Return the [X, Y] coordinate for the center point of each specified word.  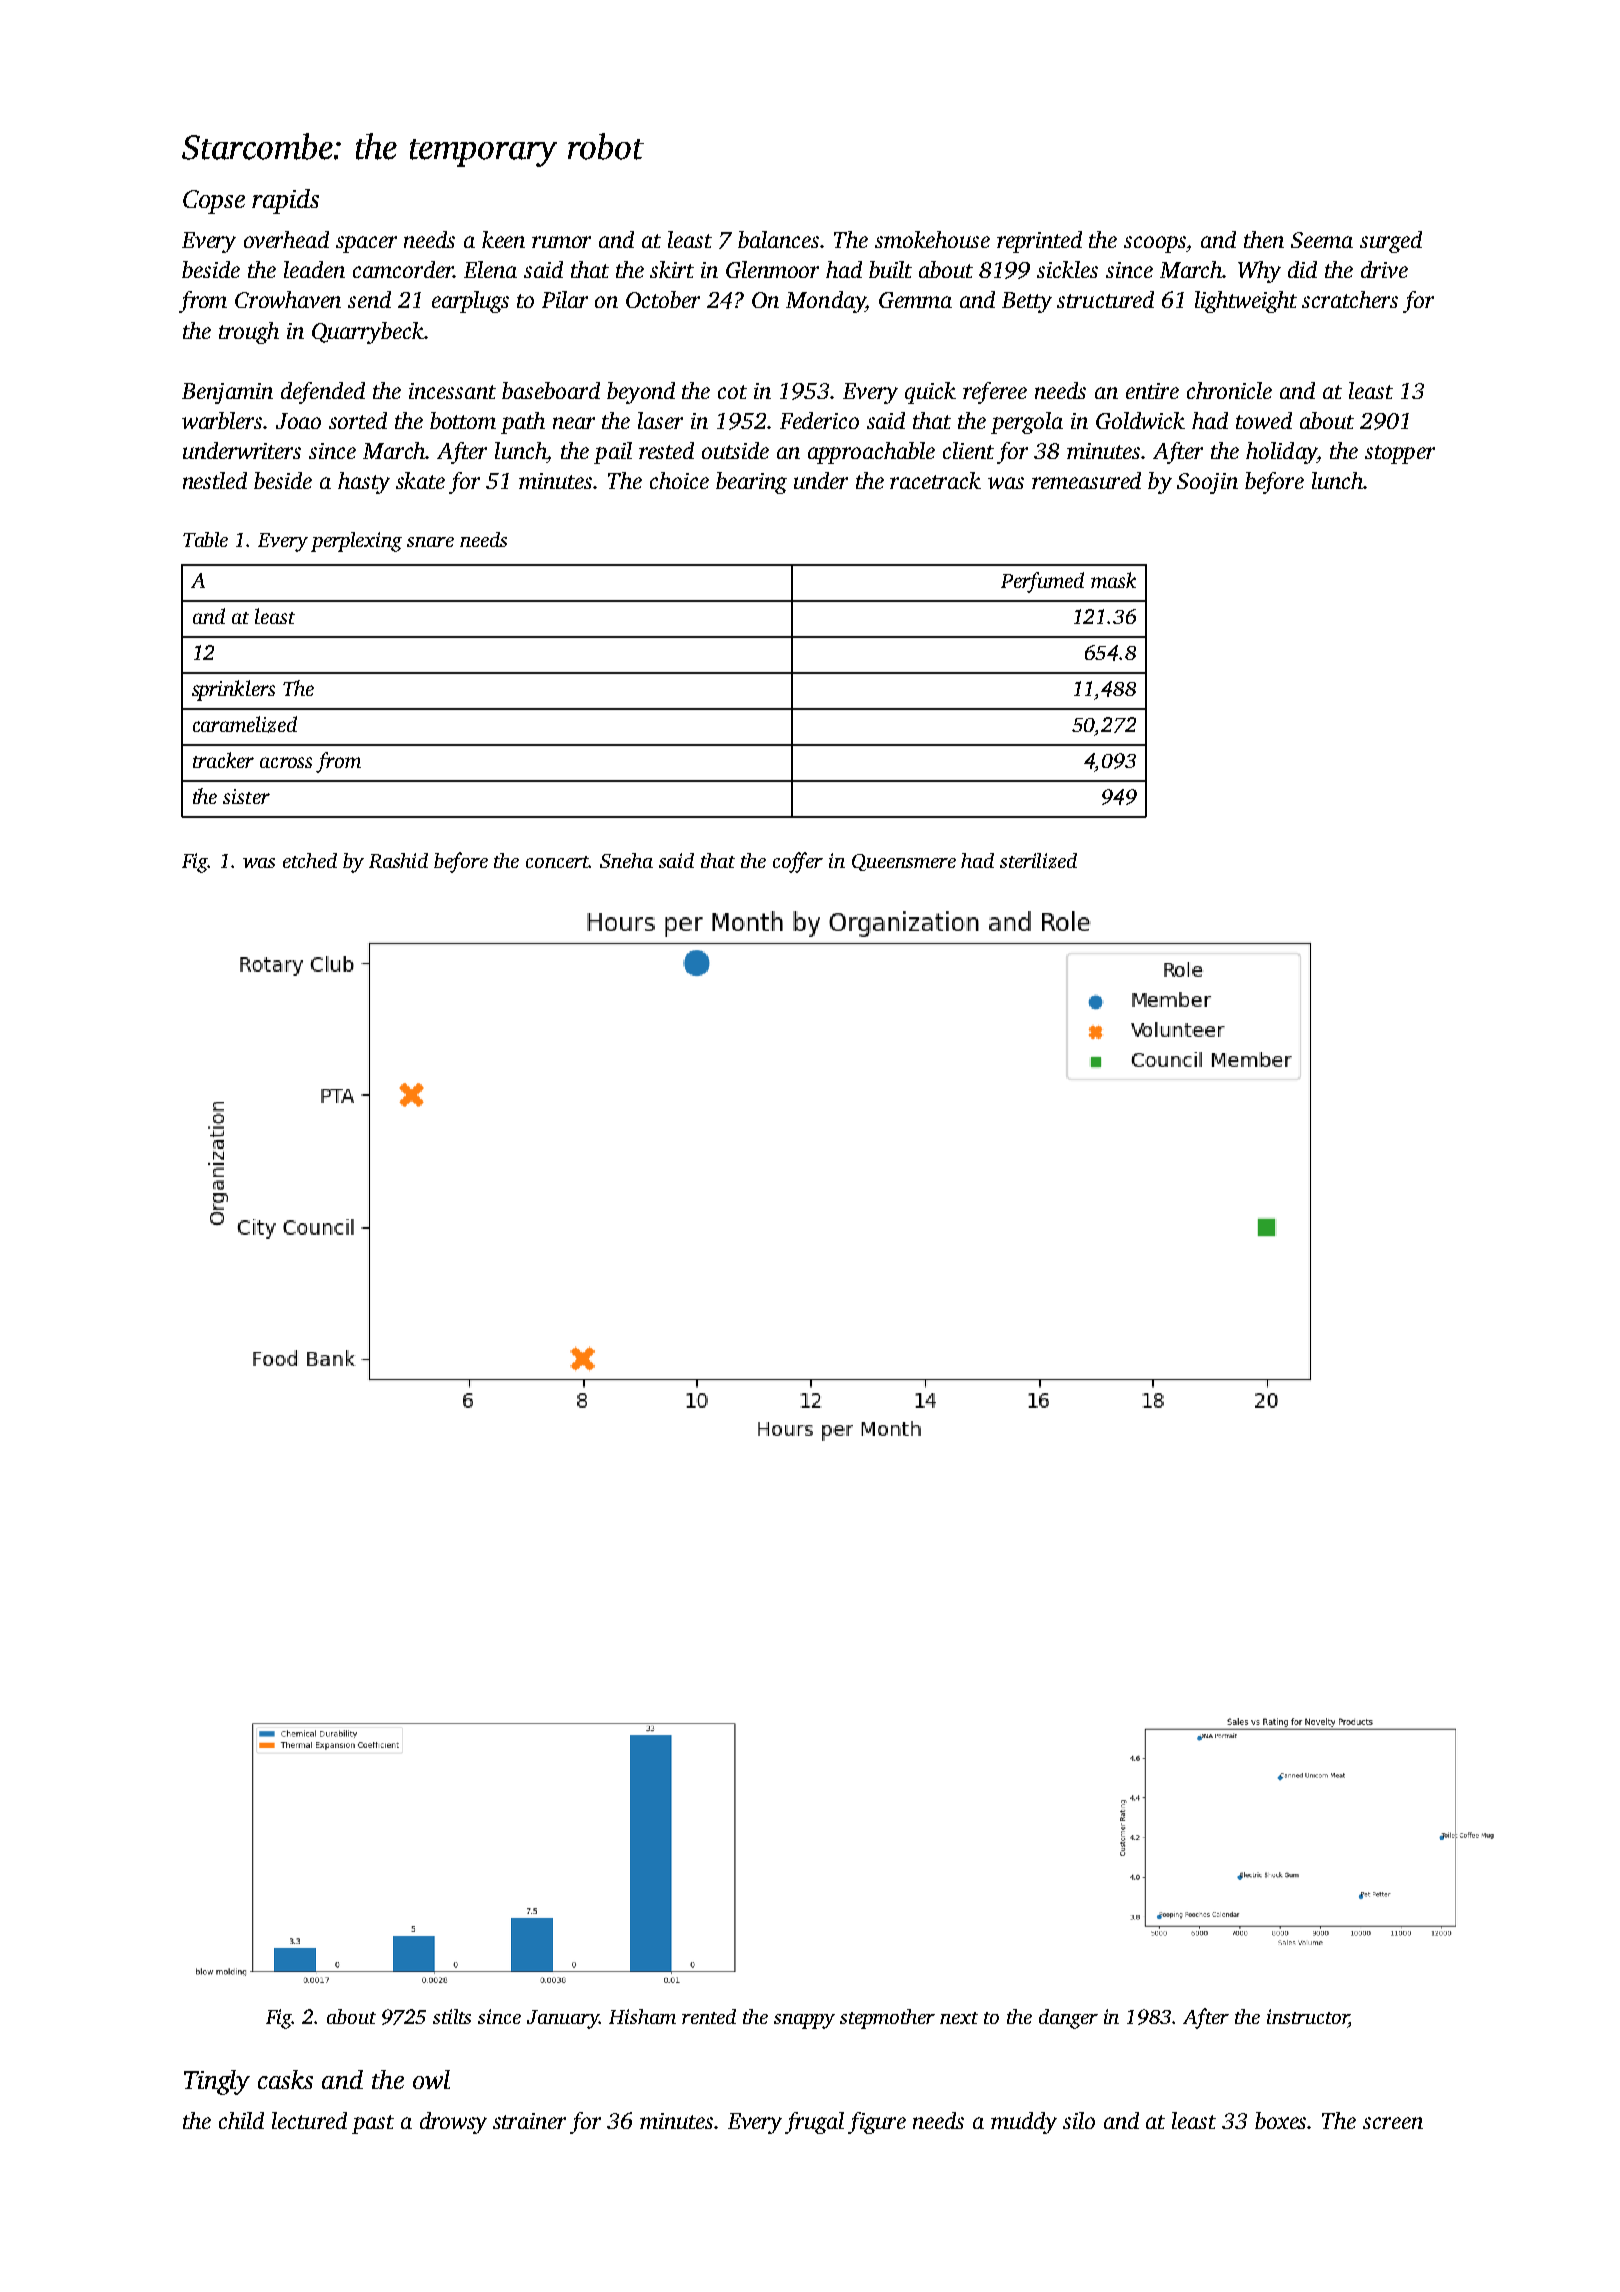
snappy [804, 2021]
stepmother [887, 2019]
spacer [366, 244]
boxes [1281, 2120]
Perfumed [1042, 582]
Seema [1322, 240]
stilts [452, 2016]
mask [1113, 580]
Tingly [217, 2082]
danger [1068, 2019]
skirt [672, 269]
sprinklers [233, 690]
